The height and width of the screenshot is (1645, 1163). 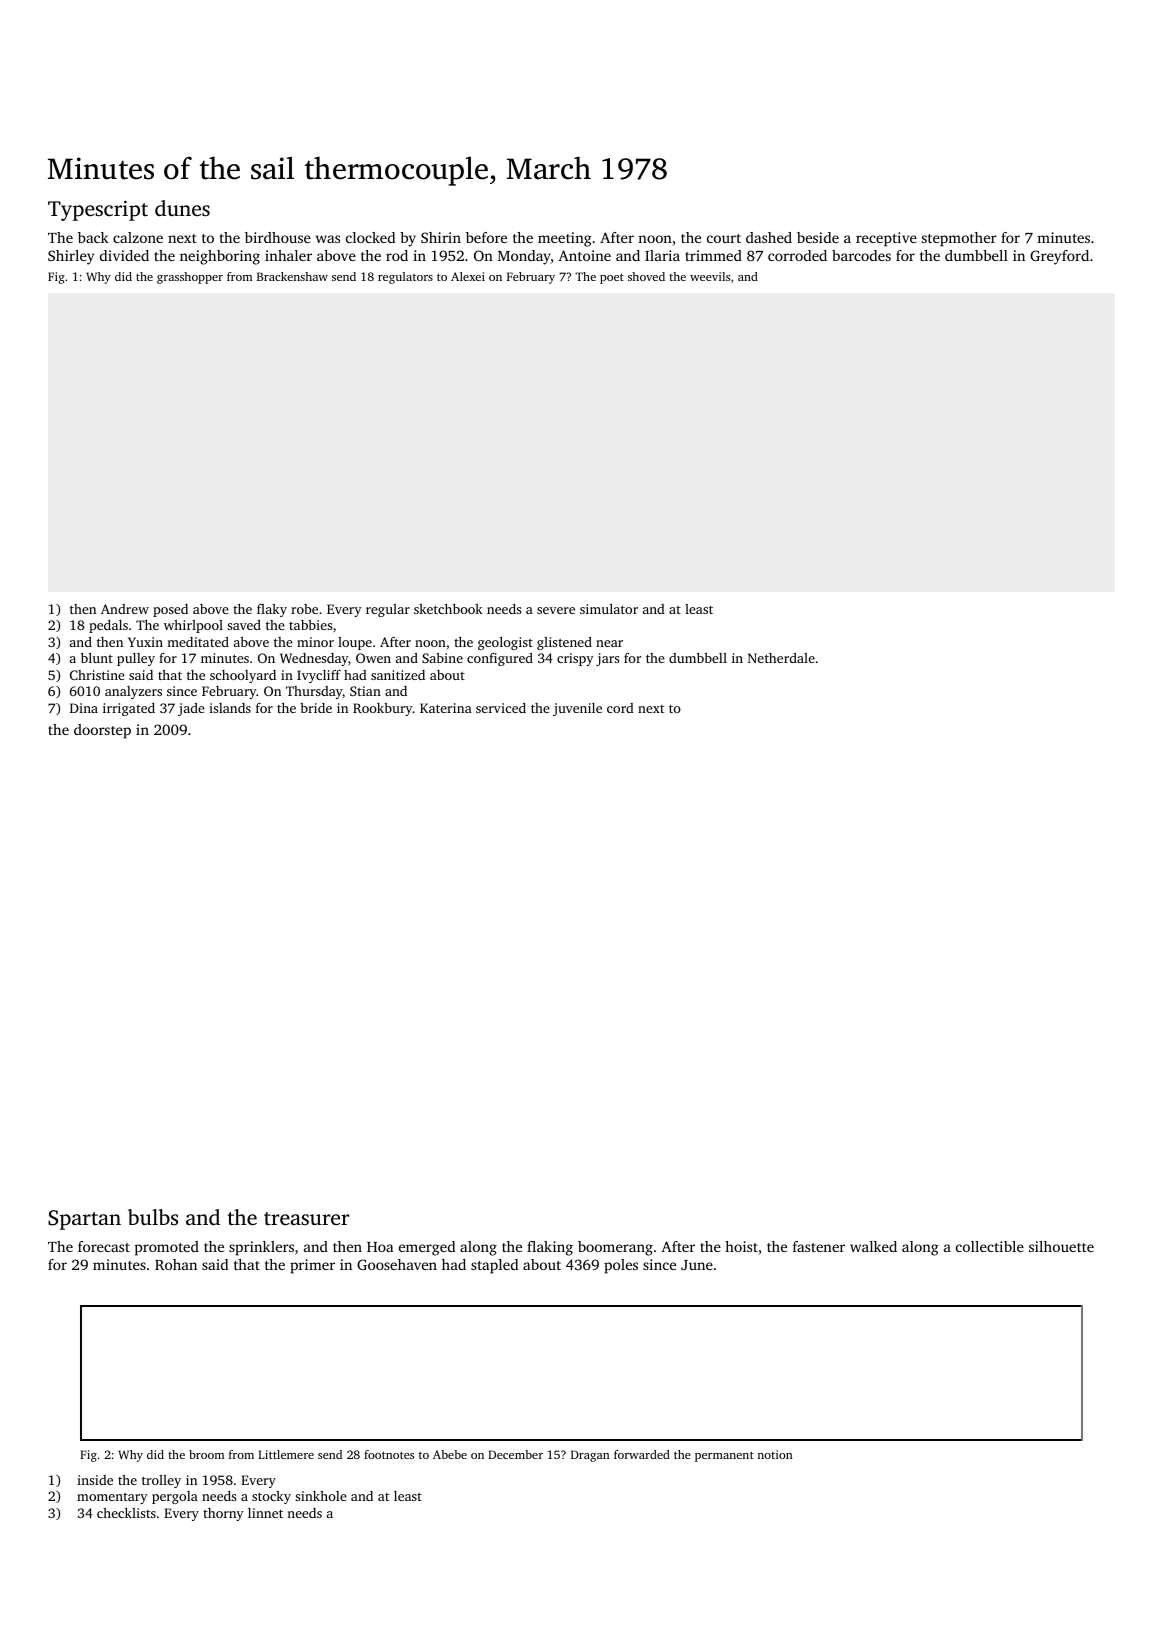 I want to click on bride, so click(x=316, y=708).
